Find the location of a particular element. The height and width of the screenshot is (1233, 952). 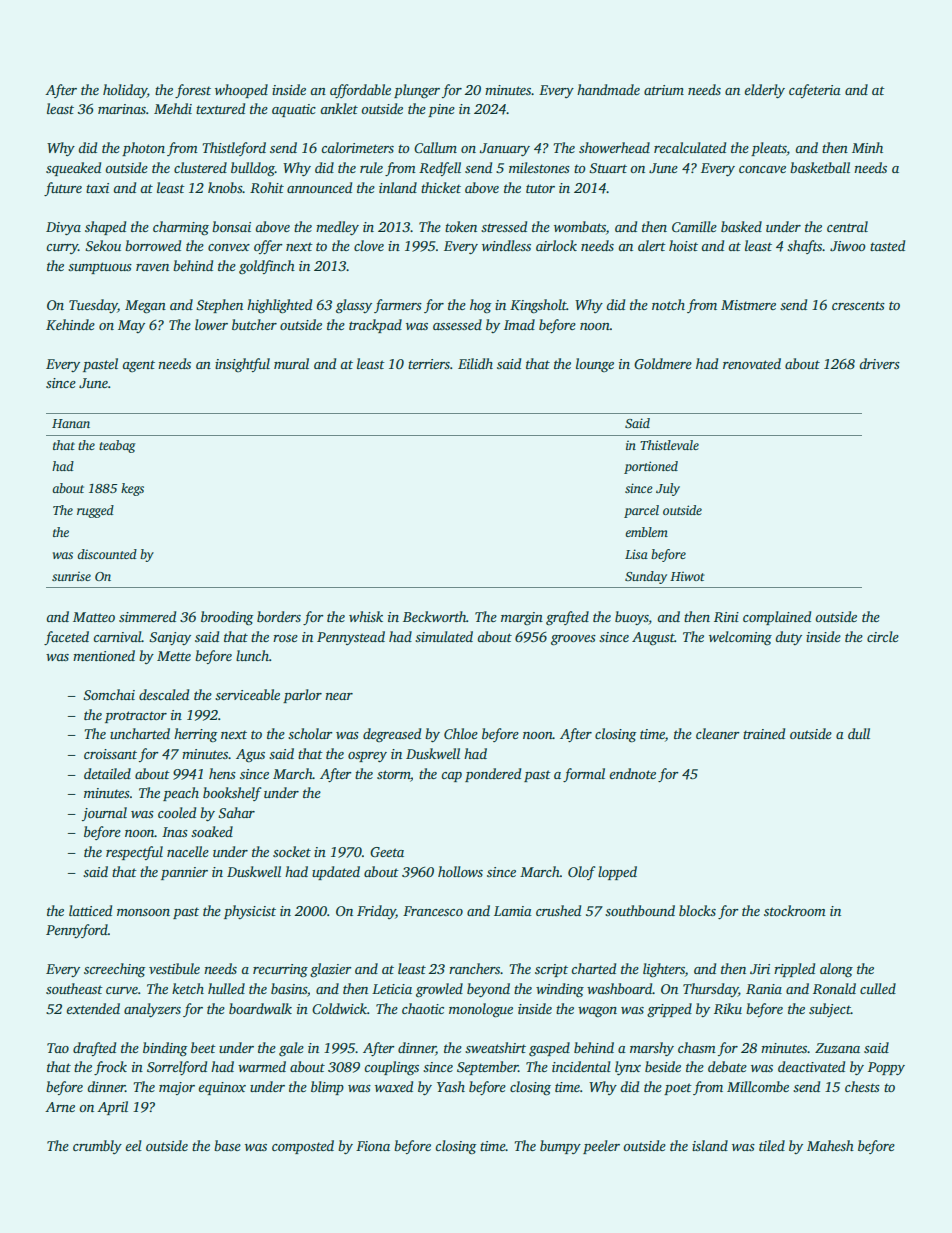

July is located at coordinates (668, 489).
